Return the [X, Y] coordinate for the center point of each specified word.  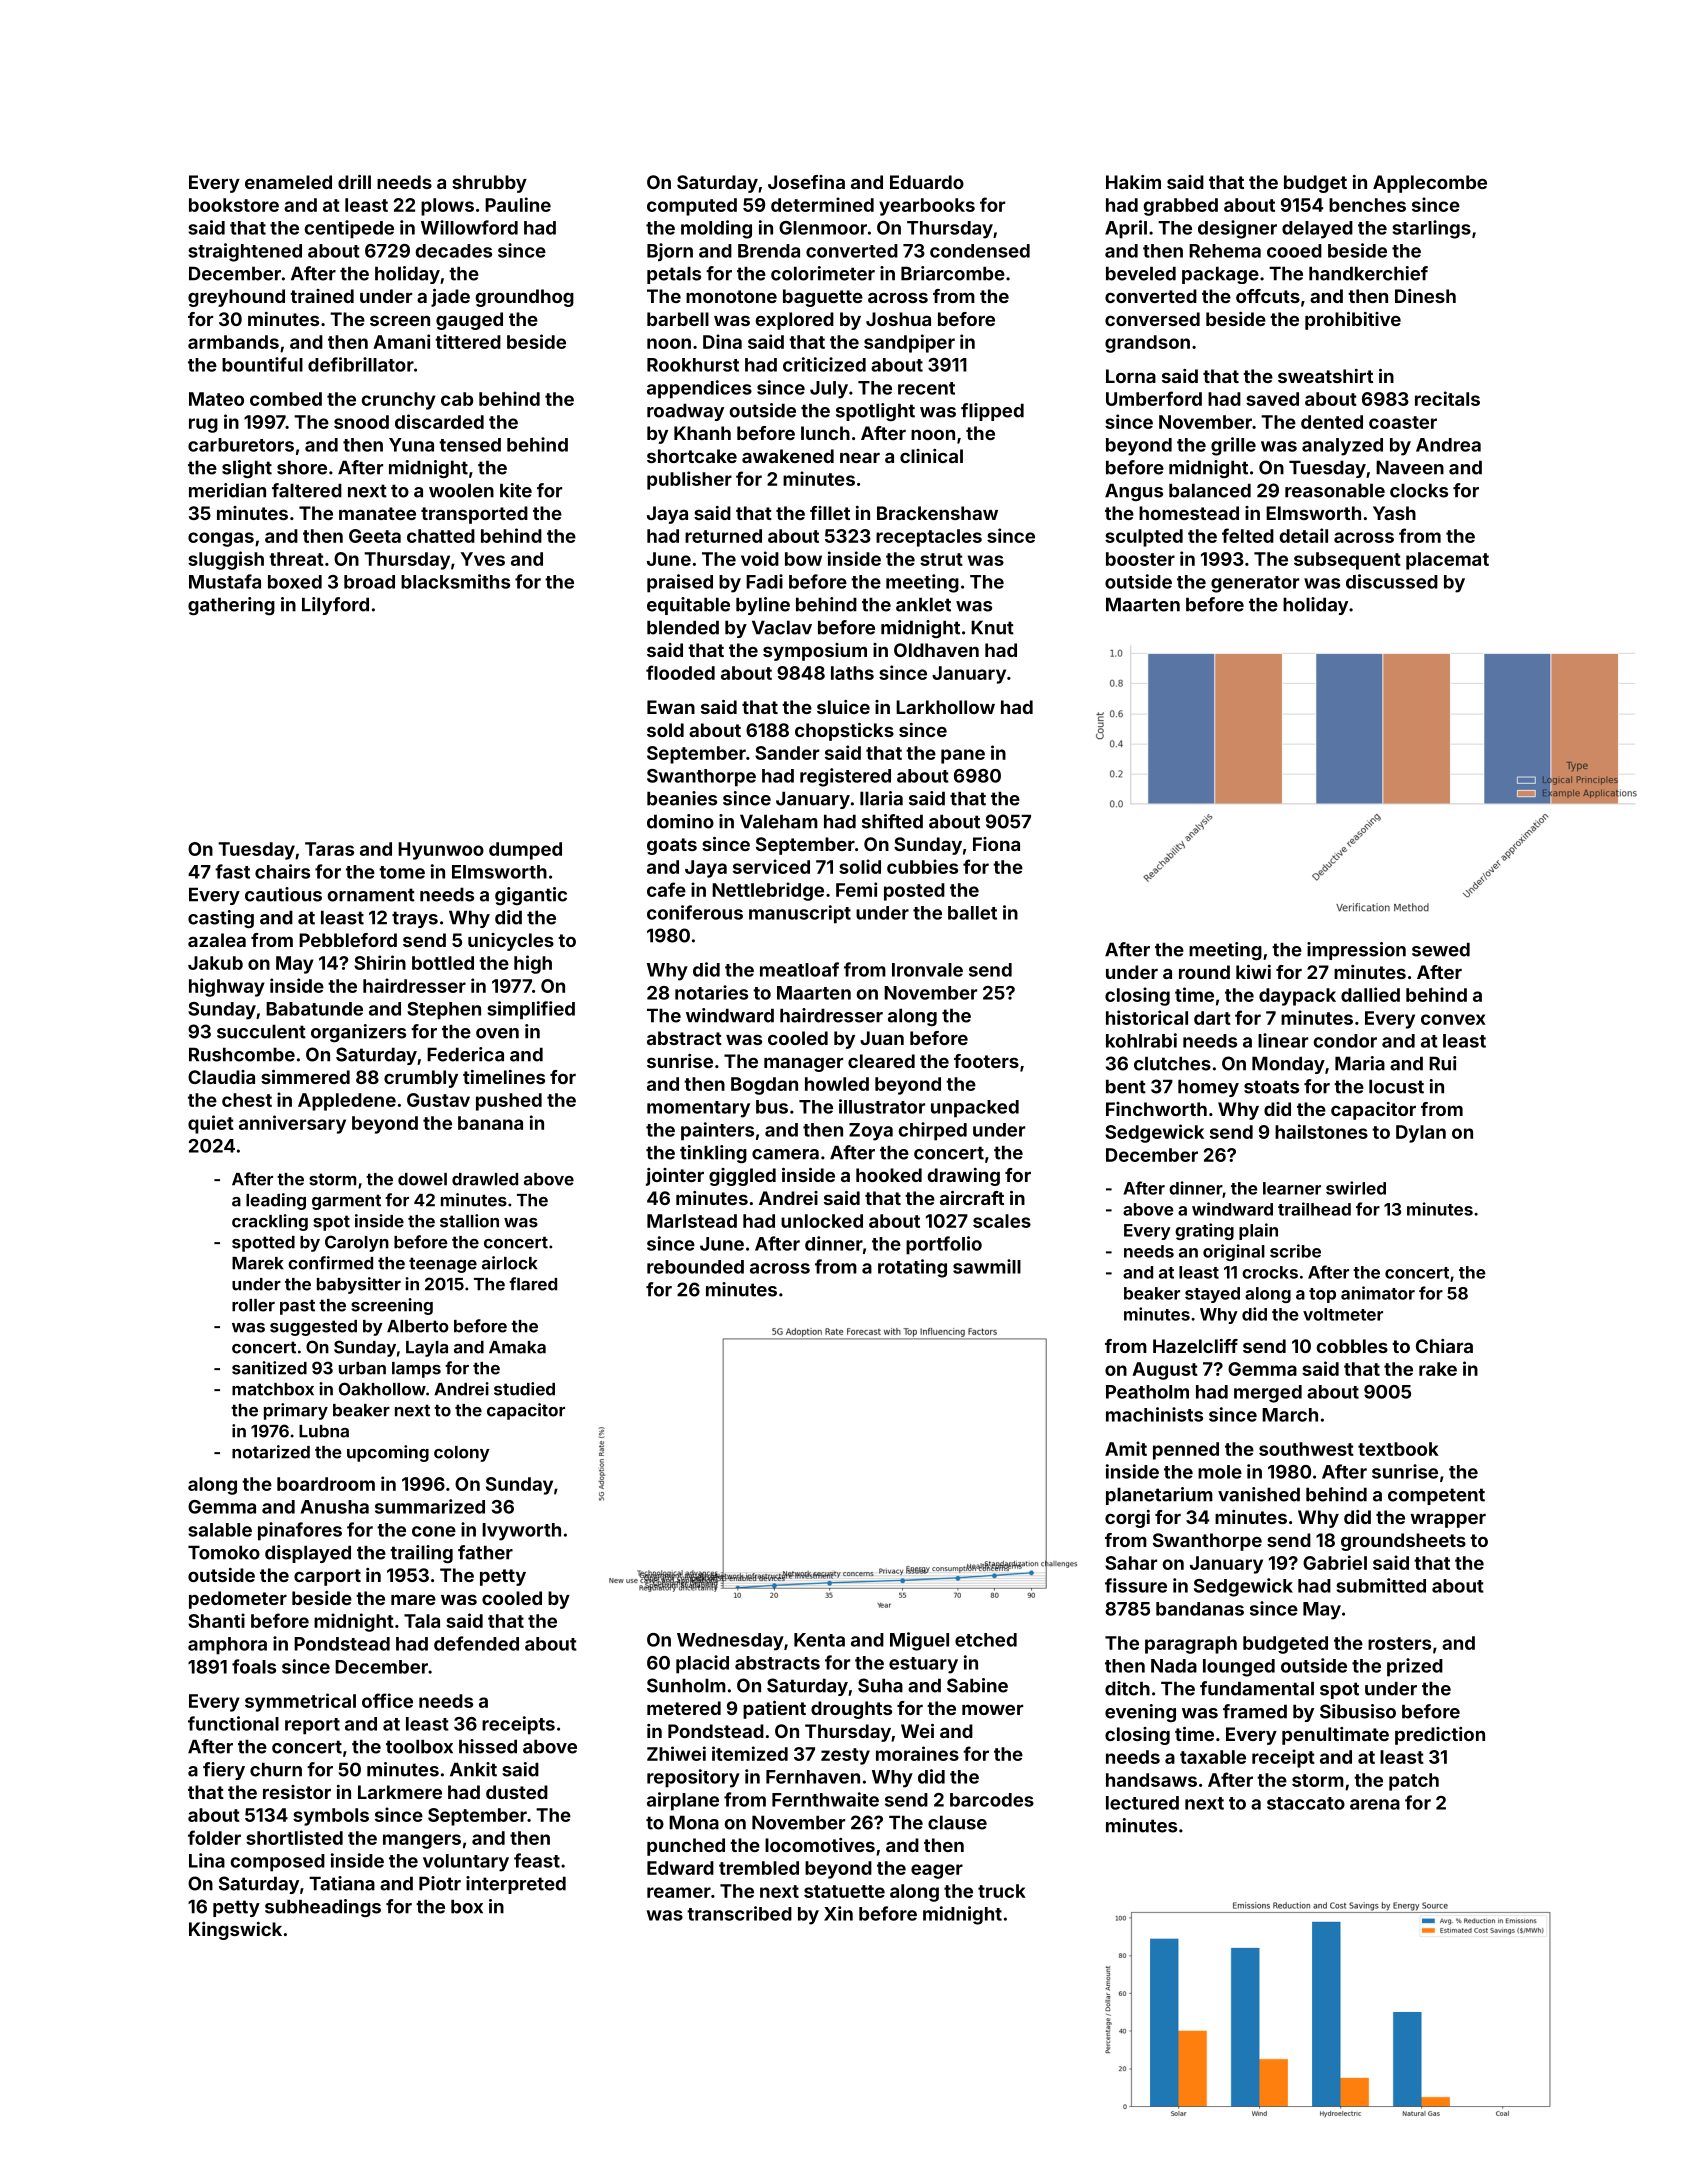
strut [941, 559]
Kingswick [235, 1931]
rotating [912, 1268]
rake [1438, 1369]
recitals [1447, 398]
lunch [825, 433]
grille [1233, 446]
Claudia [221, 1077]
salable [220, 1530]
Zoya [871, 1132]
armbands [233, 342]
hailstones [1321, 1131]
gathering [231, 606]
